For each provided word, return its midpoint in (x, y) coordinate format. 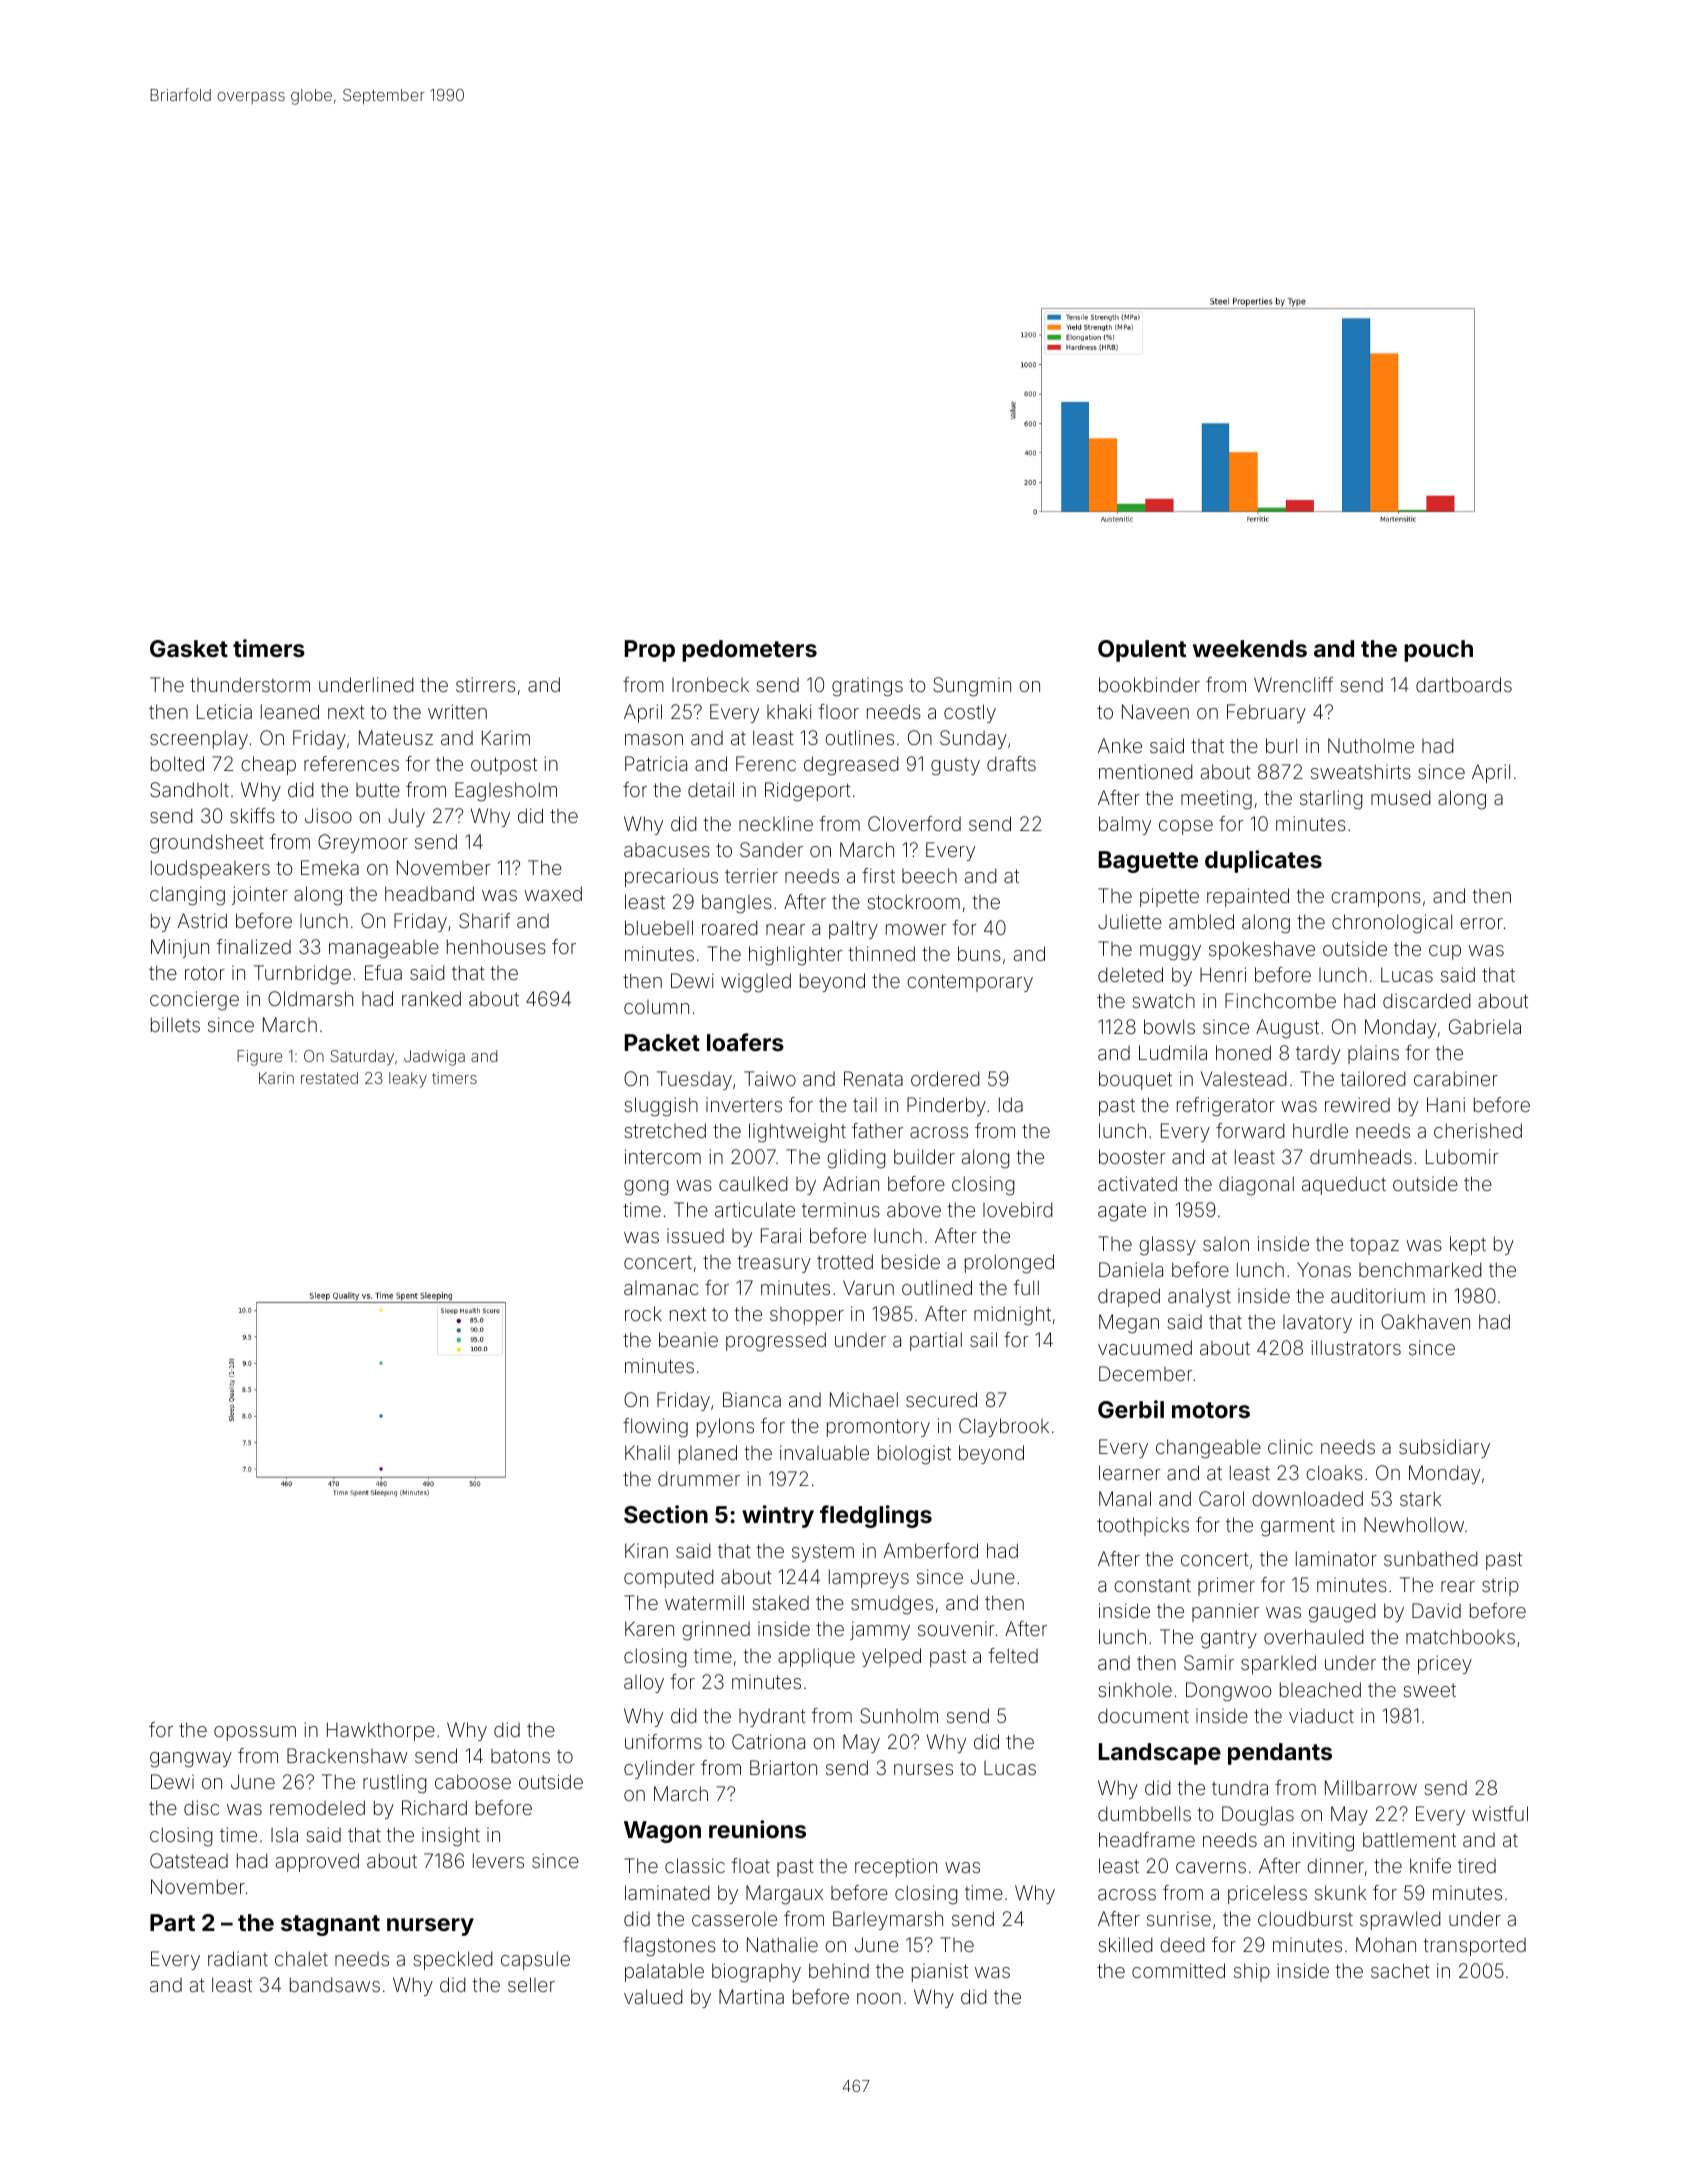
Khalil (647, 1452)
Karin (276, 1078)
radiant (238, 1958)
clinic (1290, 1446)
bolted (177, 763)
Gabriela (1485, 1026)
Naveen (1155, 711)
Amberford (931, 1550)
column (656, 1007)
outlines (859, 737)
